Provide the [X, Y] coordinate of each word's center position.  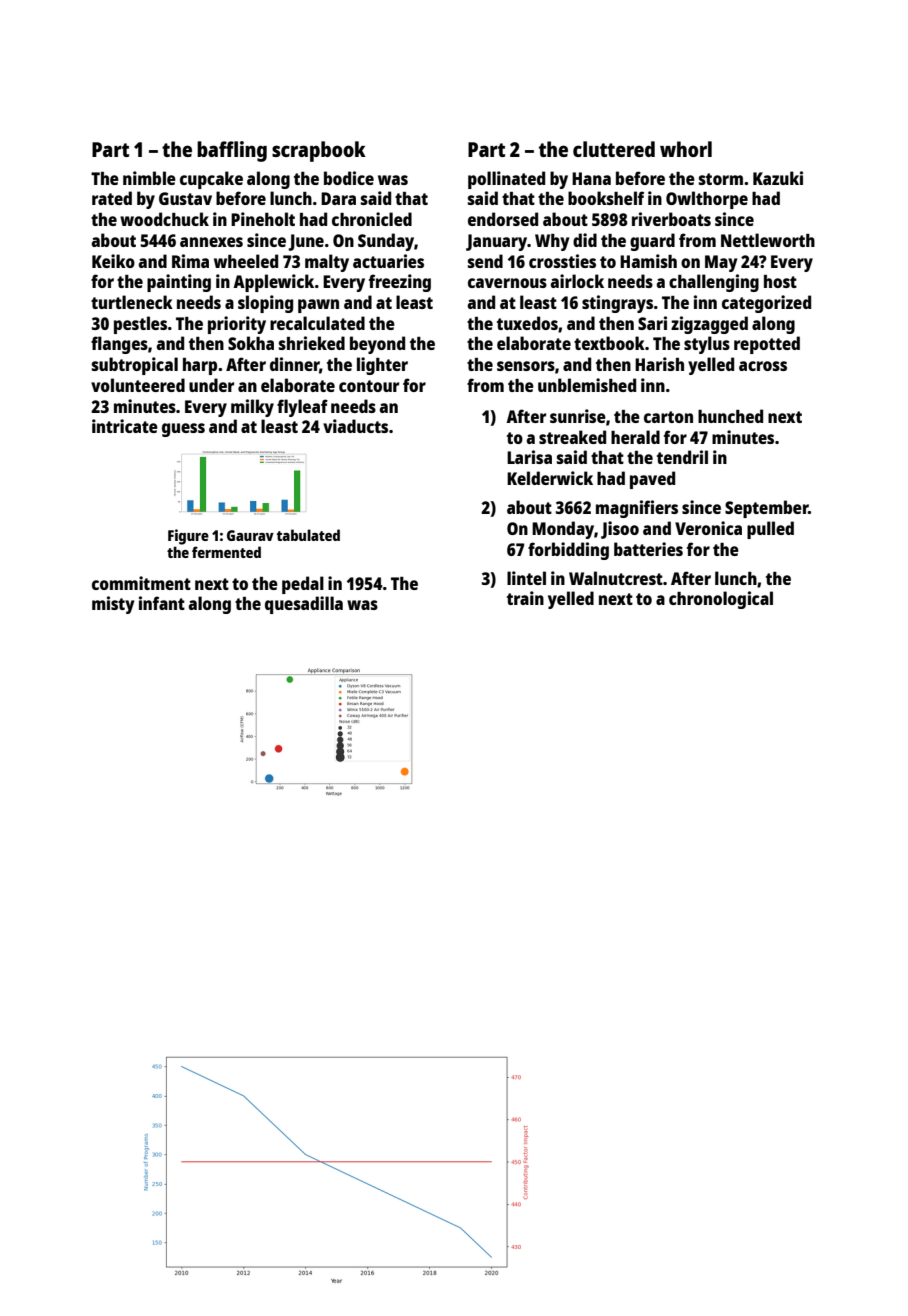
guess [183, 430]
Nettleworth [768, 240]
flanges [119, 345]
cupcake [211, 180]
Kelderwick [550, 478]
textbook [609, 343]
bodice [349, 178]
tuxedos [527, 323]
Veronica [708, 528]
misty [113, 605]
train [525, 598]
